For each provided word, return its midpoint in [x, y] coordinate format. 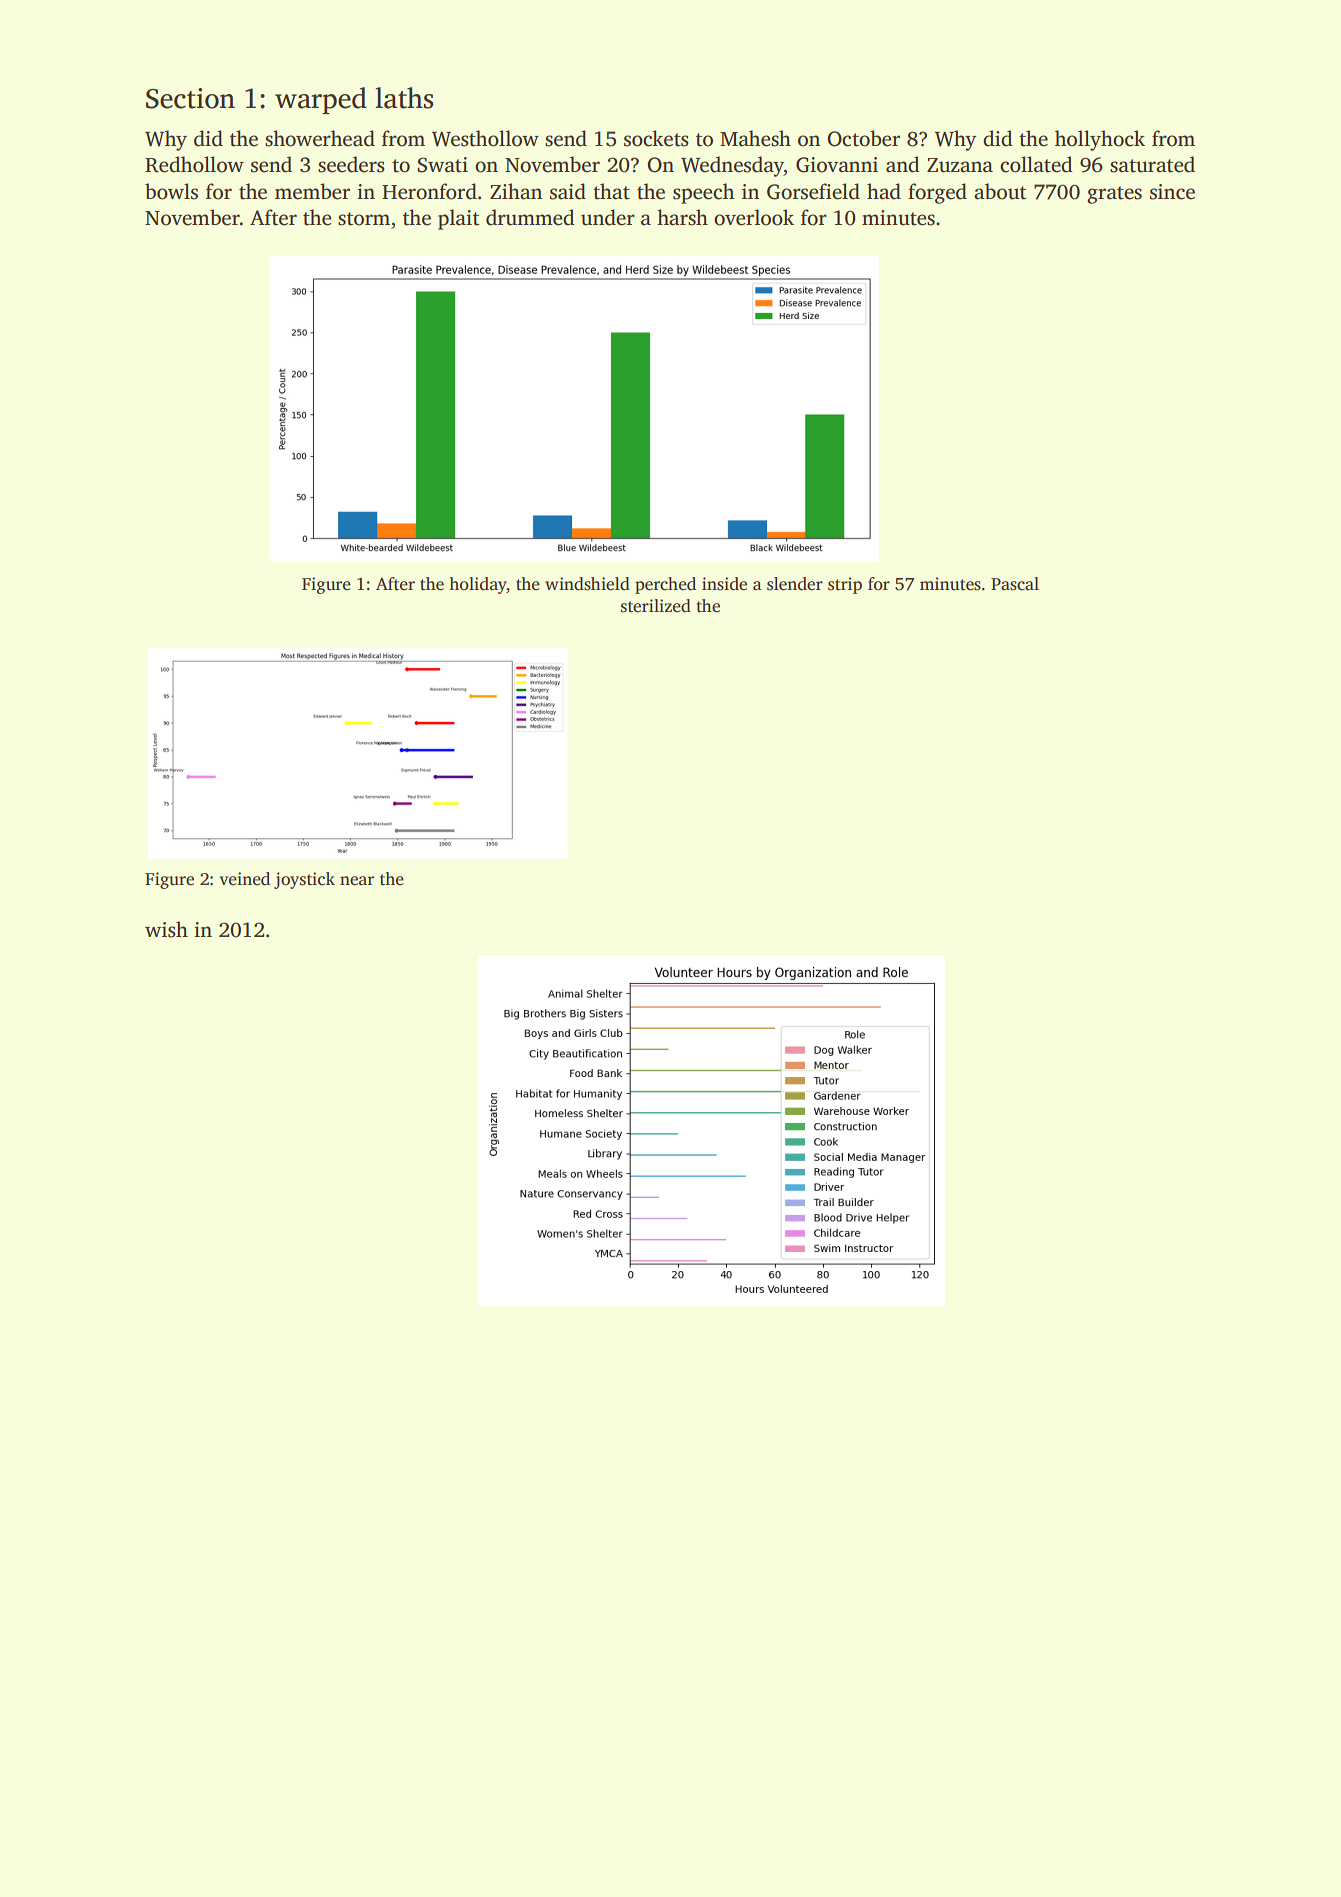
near [357, 881]
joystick [304, 880]
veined [244, 879]
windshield [587, 584]
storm [364, 219]
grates [1114, 195]
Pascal [1015, 584]
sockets [656, 138]
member [312, 191]
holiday [478, 585]
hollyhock [1100, 140]
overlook [754, 217]
